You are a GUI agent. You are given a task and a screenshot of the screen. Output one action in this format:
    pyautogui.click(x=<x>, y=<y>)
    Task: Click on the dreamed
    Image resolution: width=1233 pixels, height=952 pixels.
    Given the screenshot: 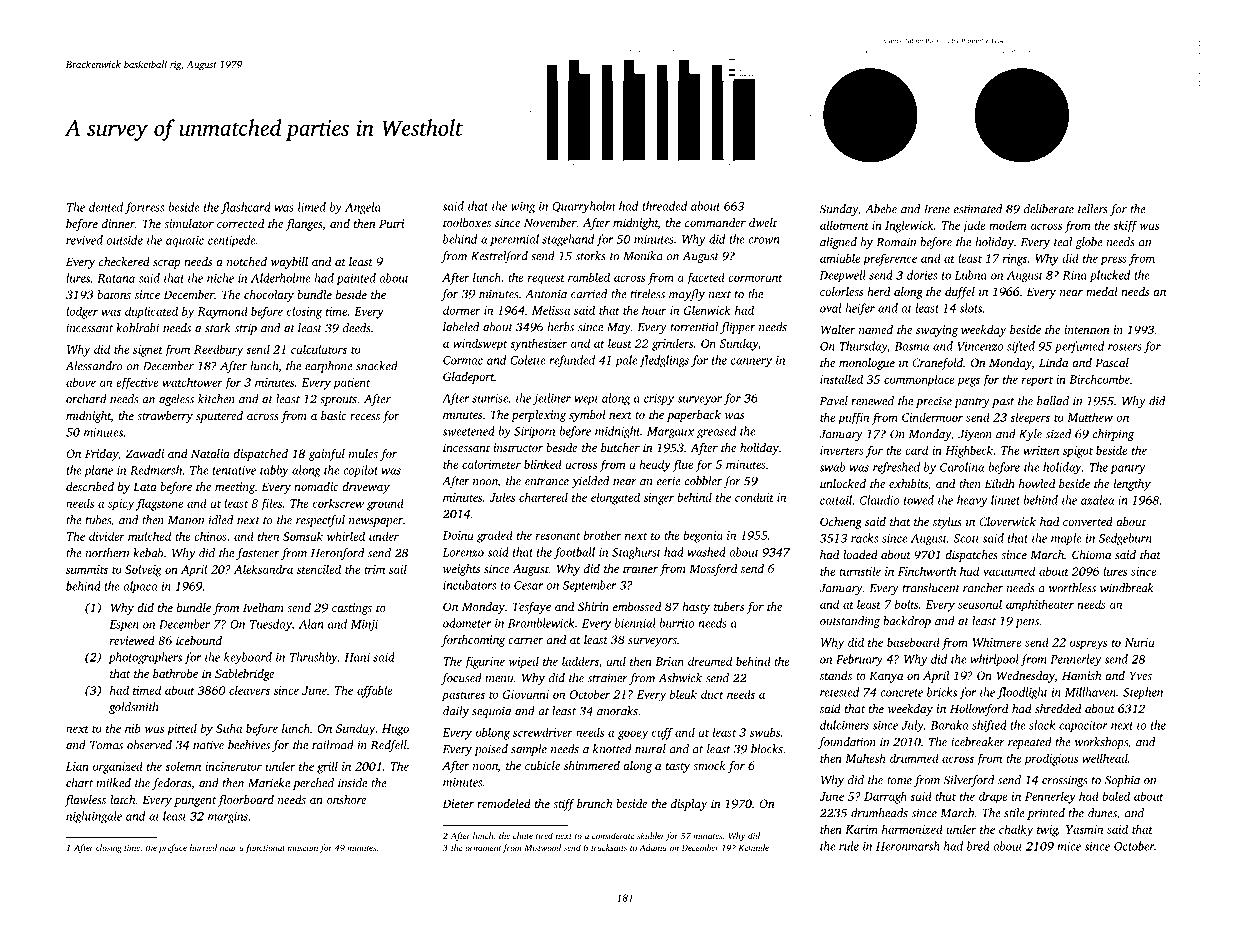 What is the action you would take?
    pyautogui.click(x=710, y=661)
